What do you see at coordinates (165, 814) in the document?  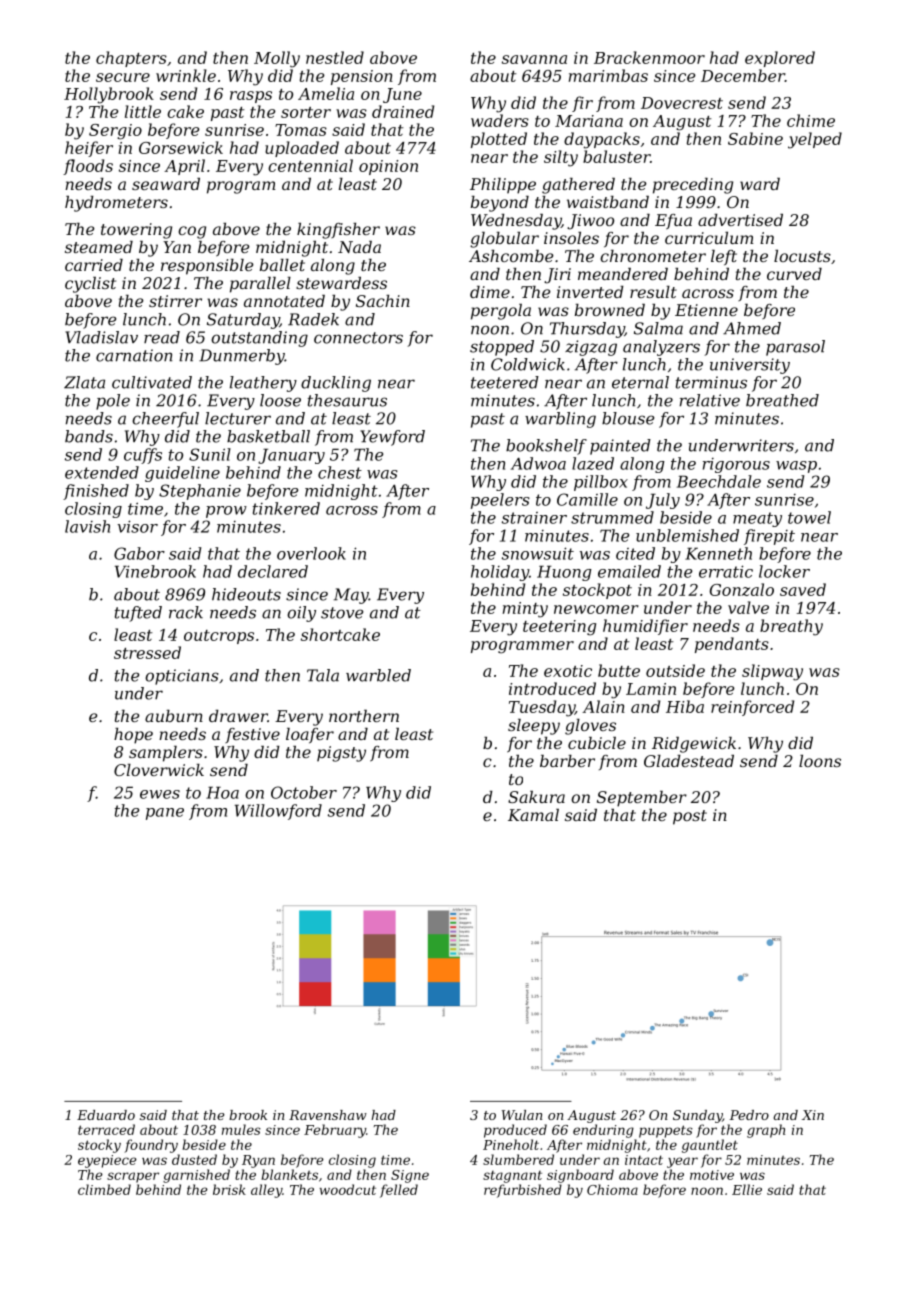 I see `pane` at bounding box center [165, 814].
